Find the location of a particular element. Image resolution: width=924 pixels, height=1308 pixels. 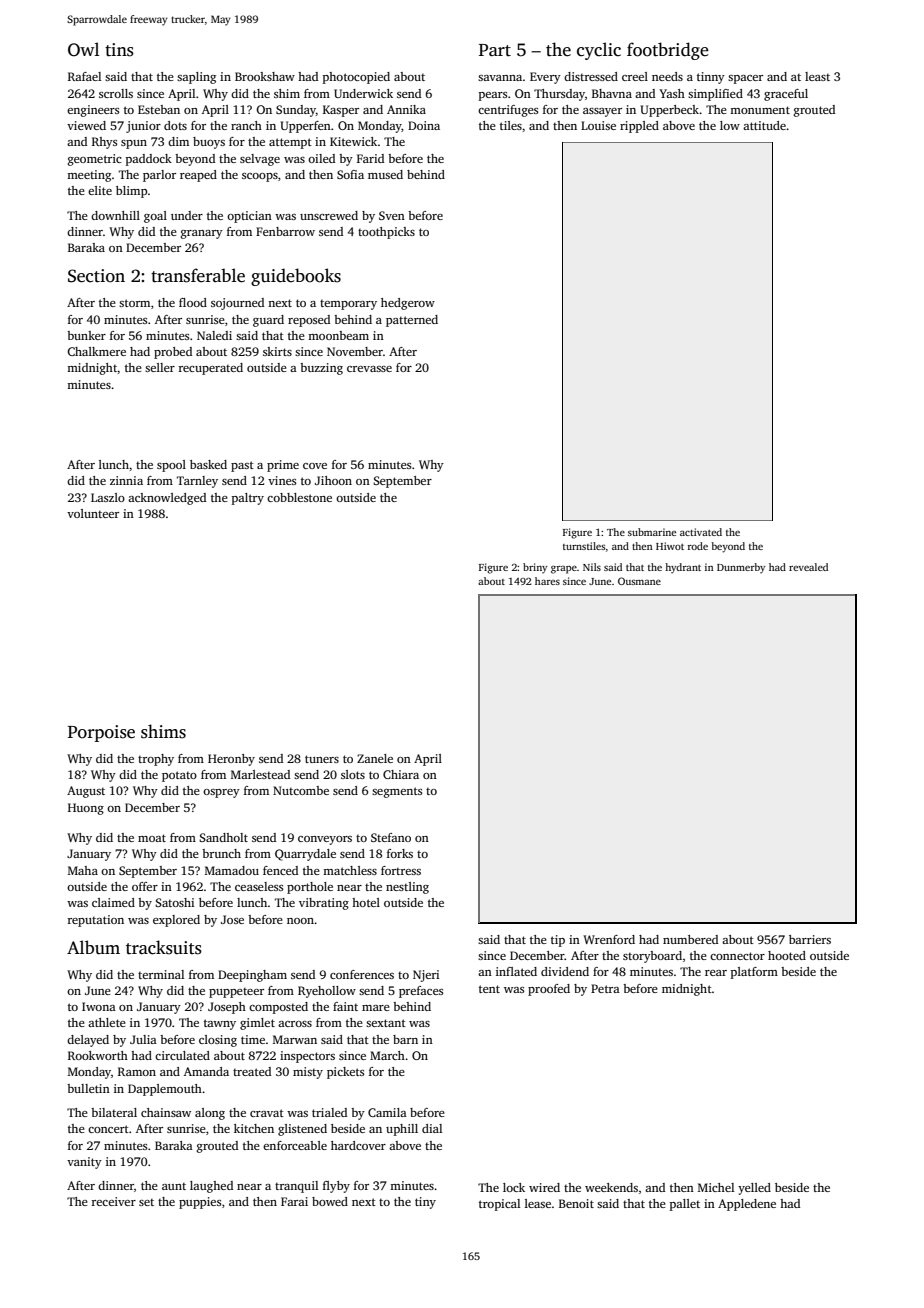

reputation is located at coordinates (95, 921).
